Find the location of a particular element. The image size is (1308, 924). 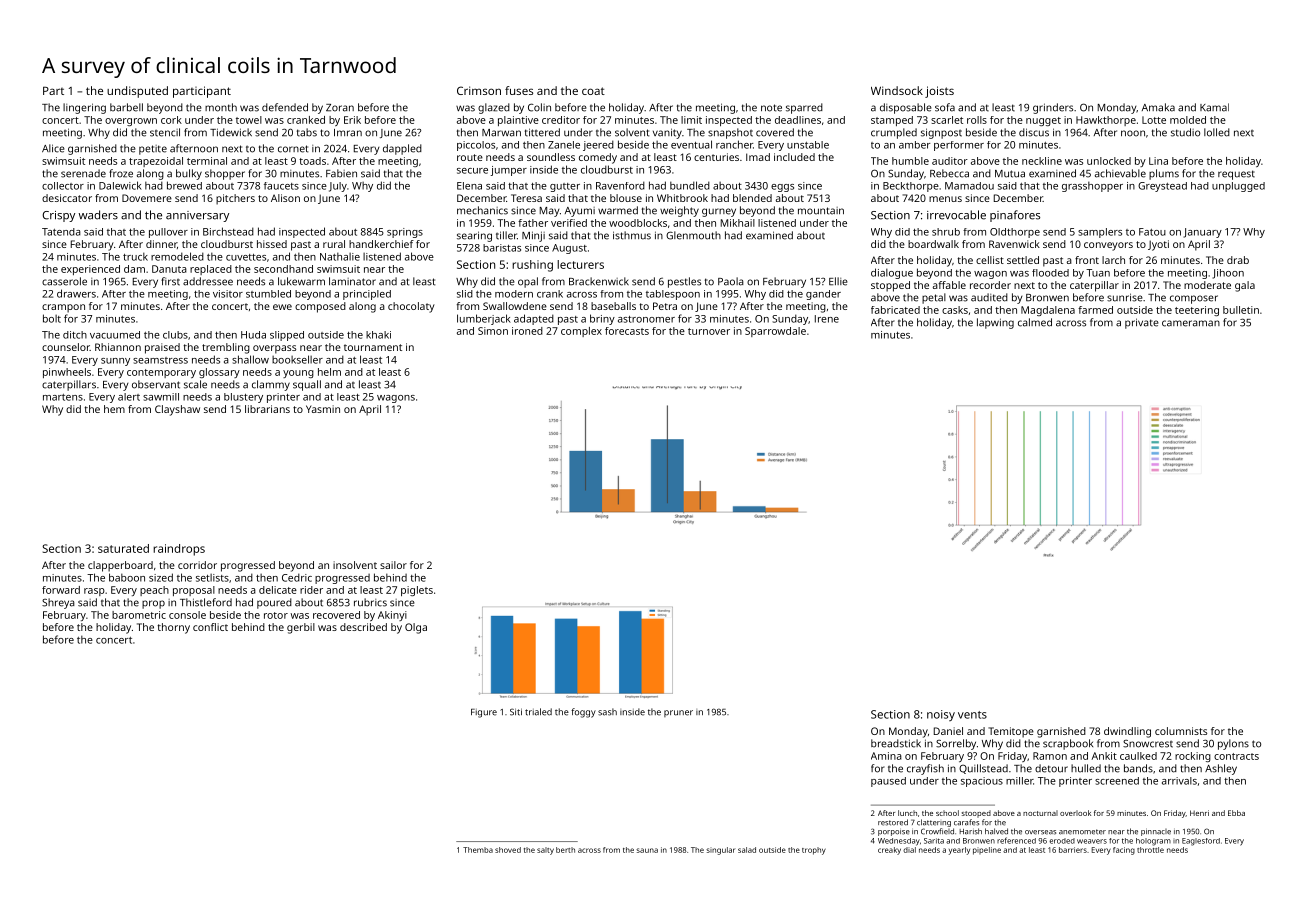

thorny is located at coordinates (173, 628).
